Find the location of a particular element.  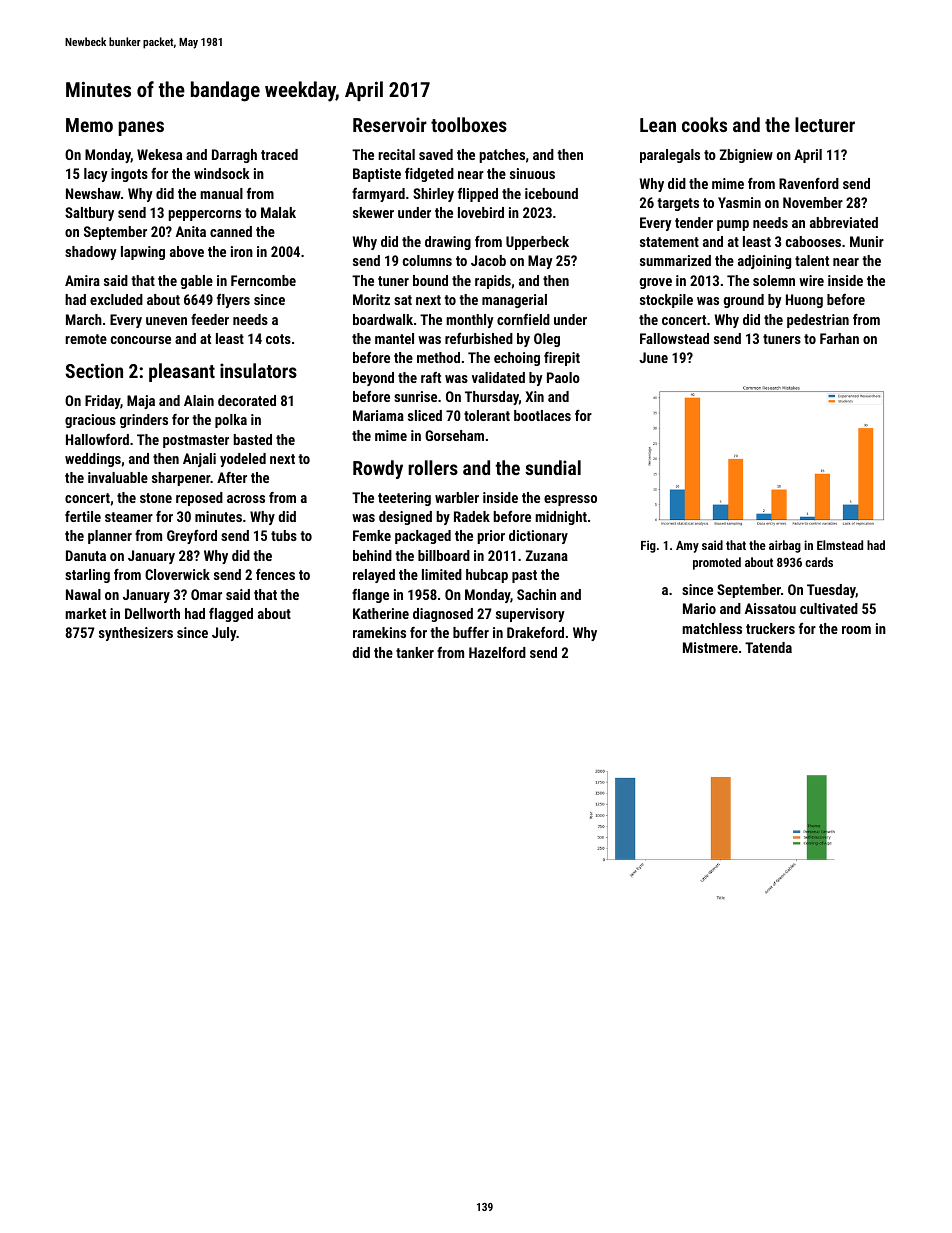

synthesizers is located at coordinates (136, 634).
